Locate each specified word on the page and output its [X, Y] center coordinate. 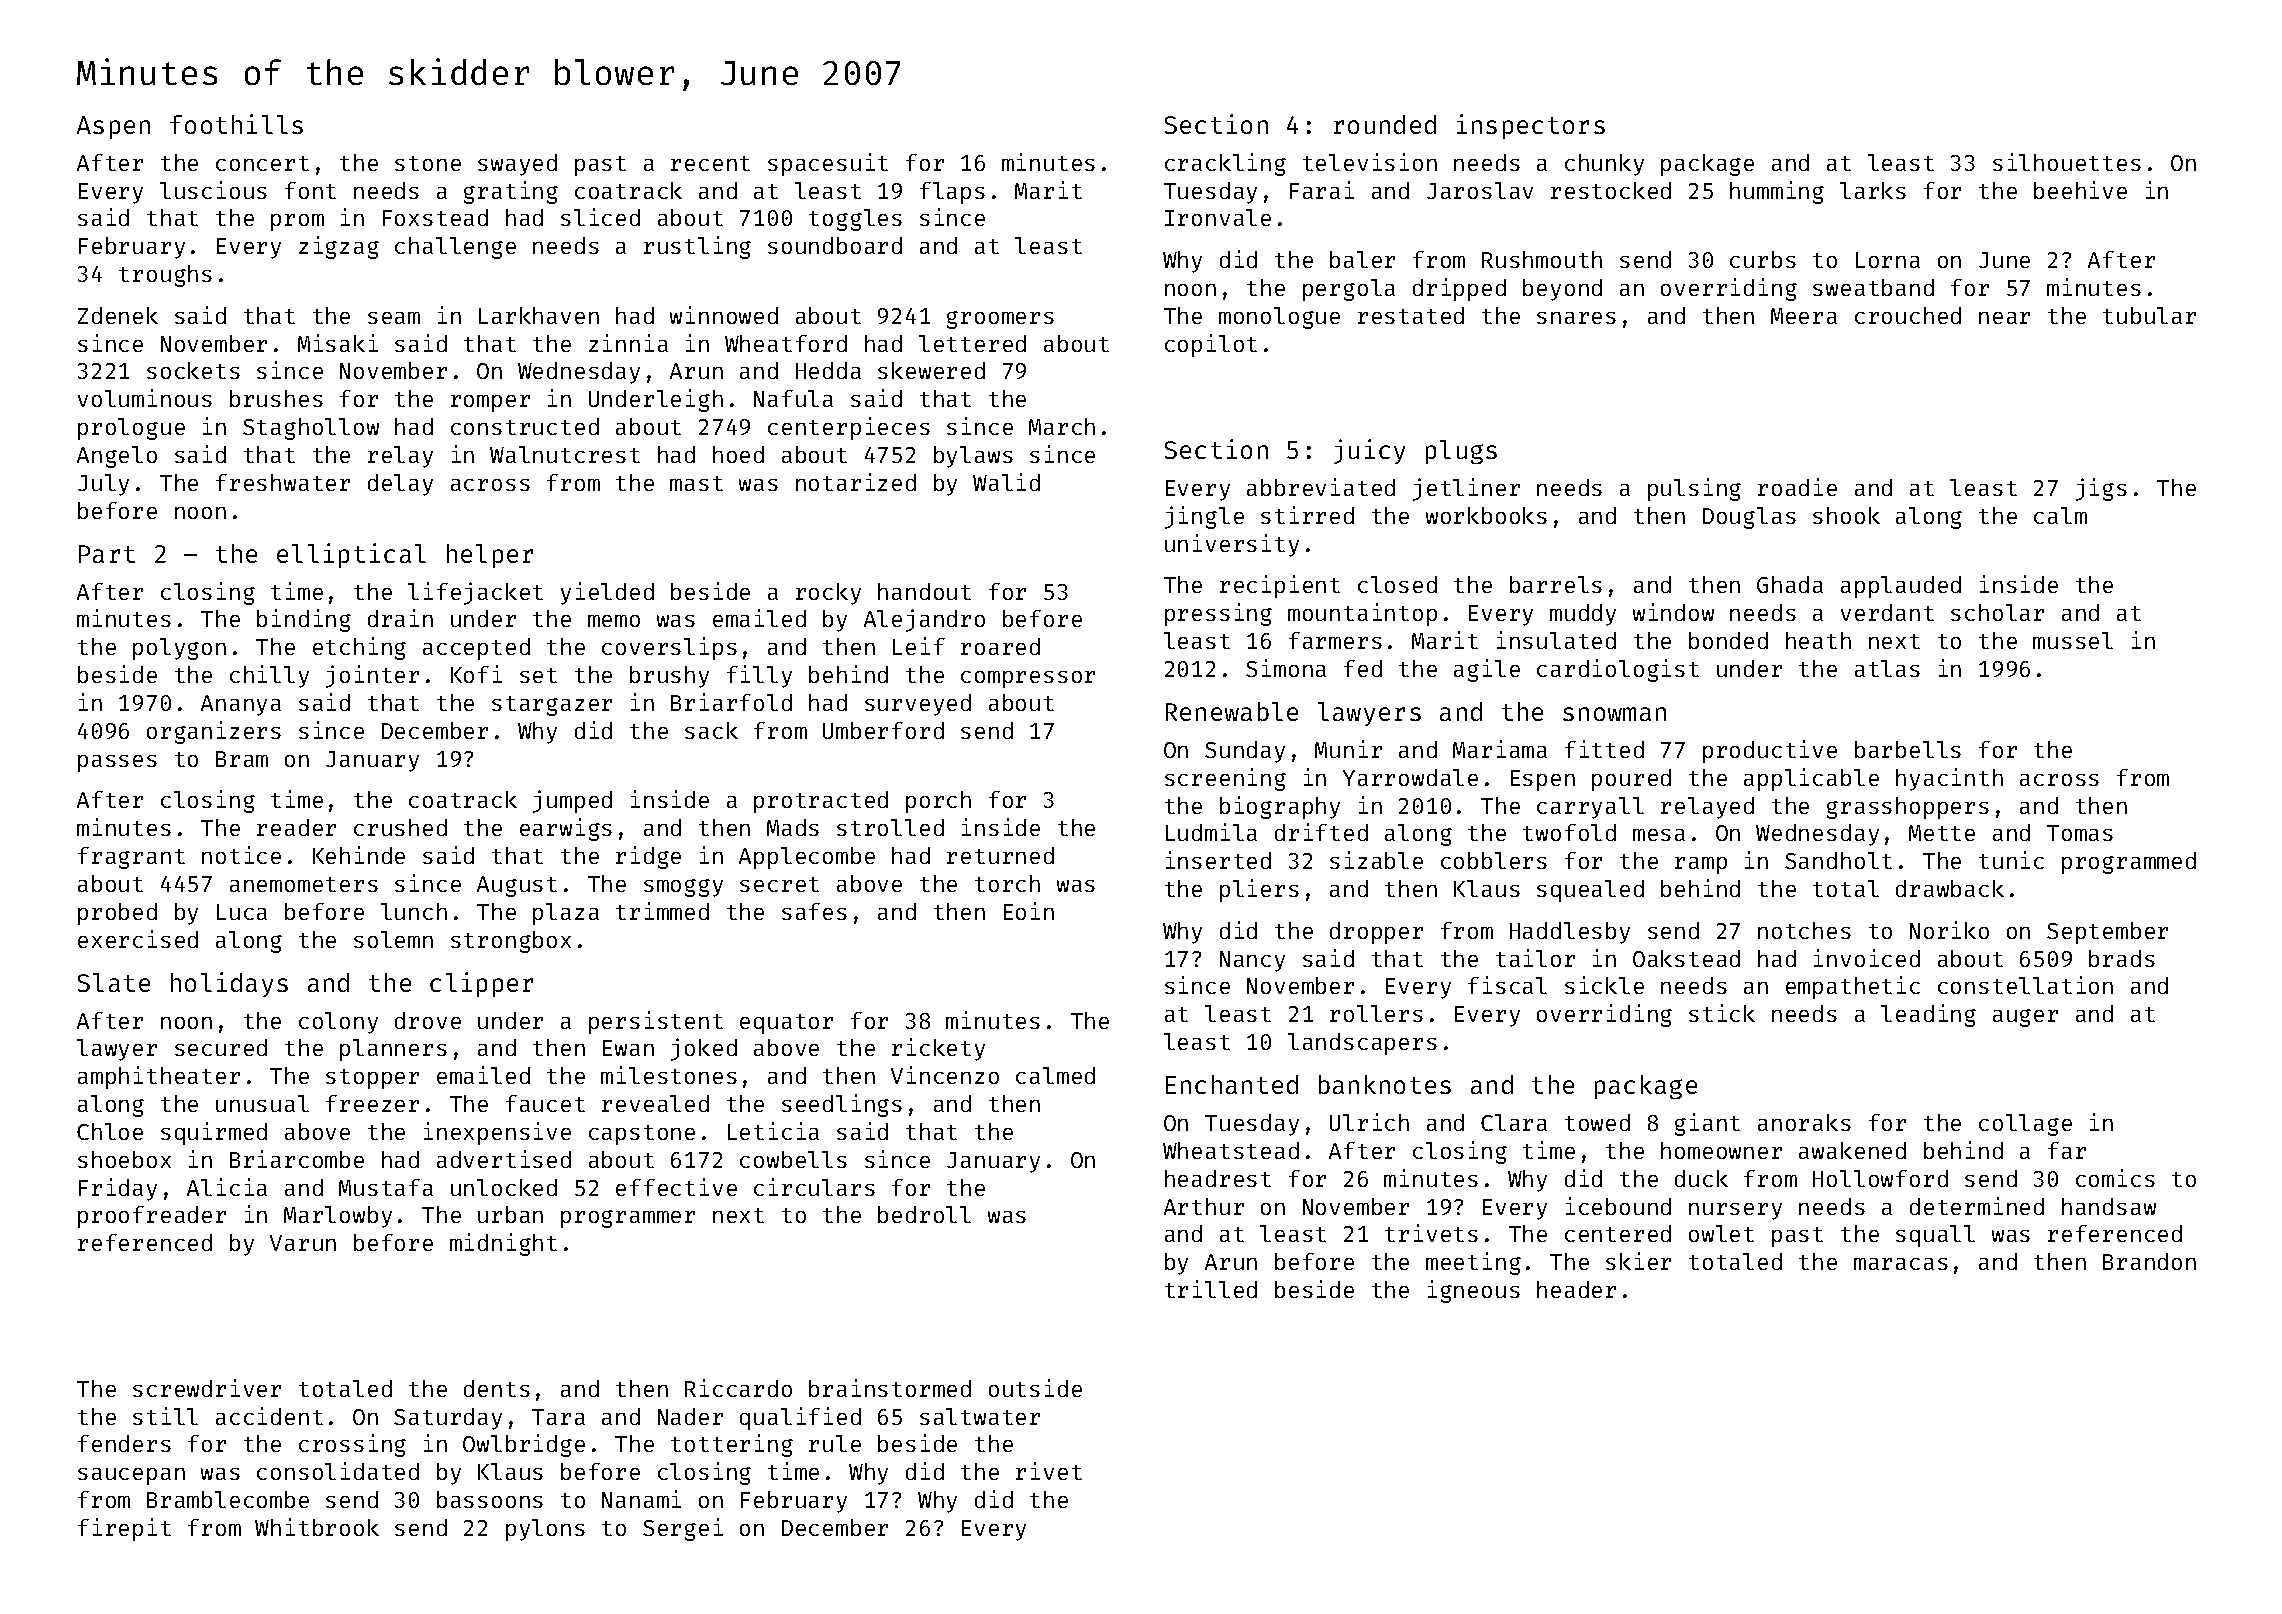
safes [814, 911]
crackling [1225, 164]
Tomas [2080, 833]
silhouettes [2067, 162]
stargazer [552, 706]
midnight [503, 1244]
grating [511, 192]
